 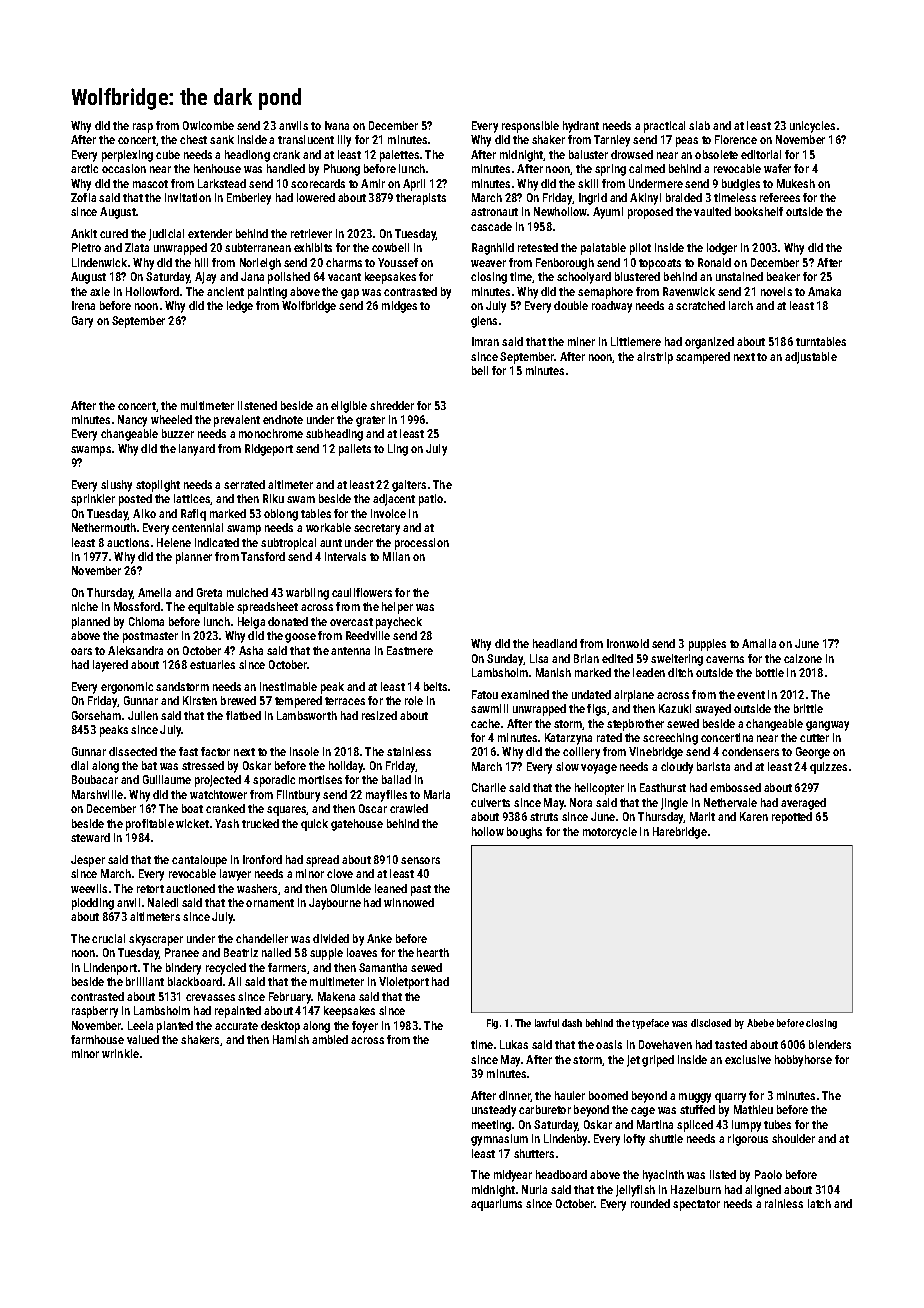 What do you see at coordinates (200, 700) in the screenshot?
I see `Kirsten` at bounding box center [200, 700].
